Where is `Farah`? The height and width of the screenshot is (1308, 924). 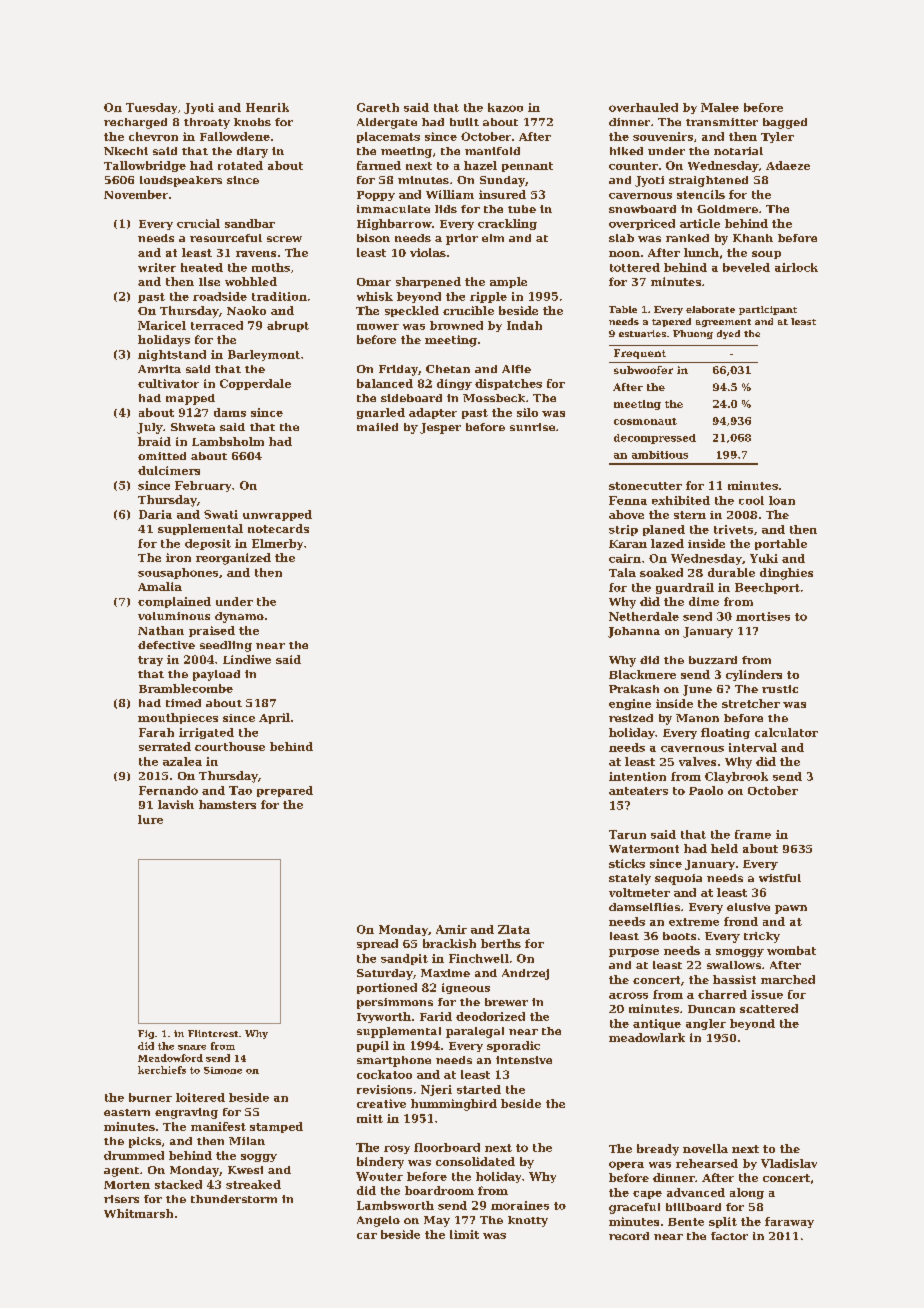 Farah is located at coordinates (156, 732).
